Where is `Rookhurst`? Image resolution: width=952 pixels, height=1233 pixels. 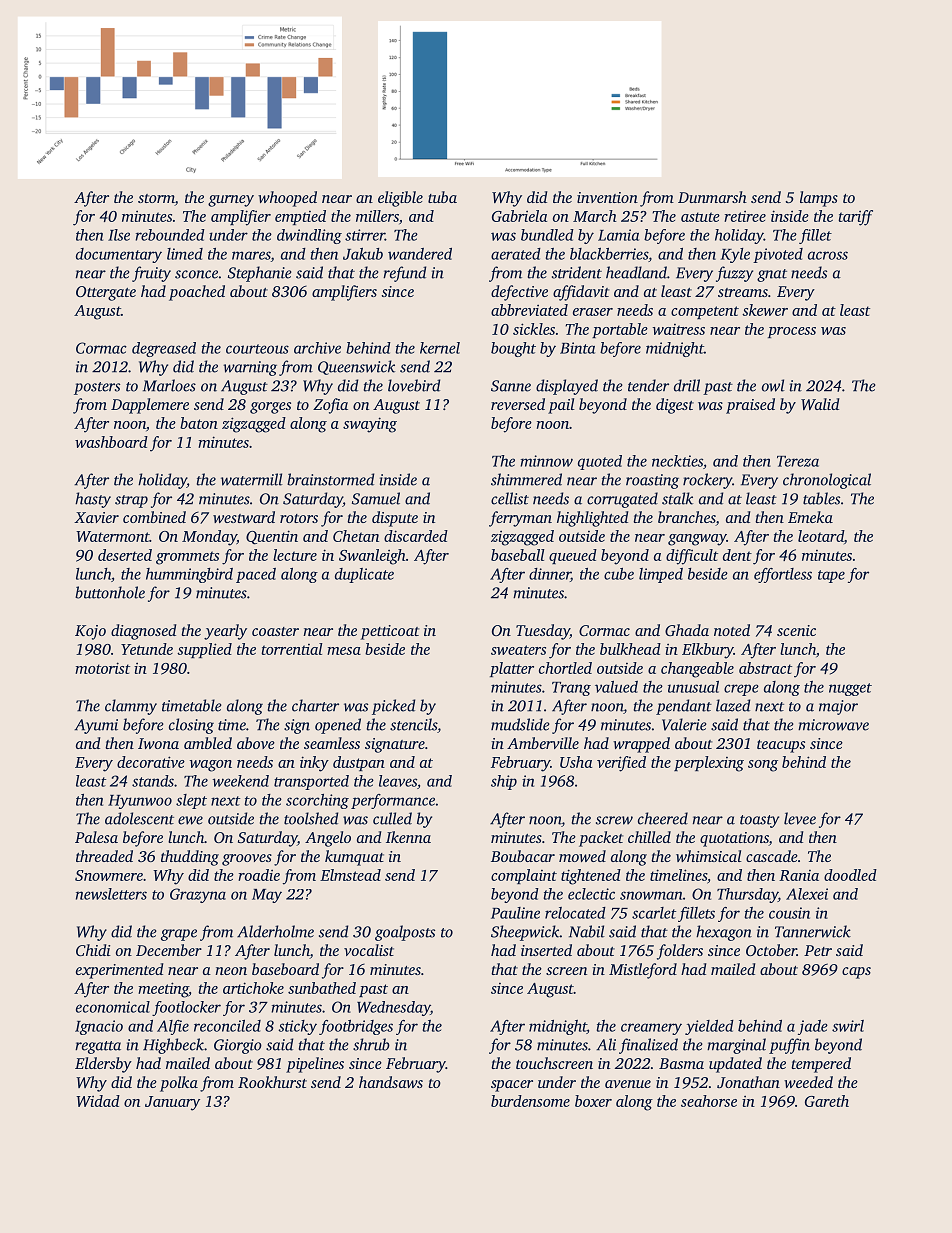
Rookhurst is located at coordinates (272, 1082).
